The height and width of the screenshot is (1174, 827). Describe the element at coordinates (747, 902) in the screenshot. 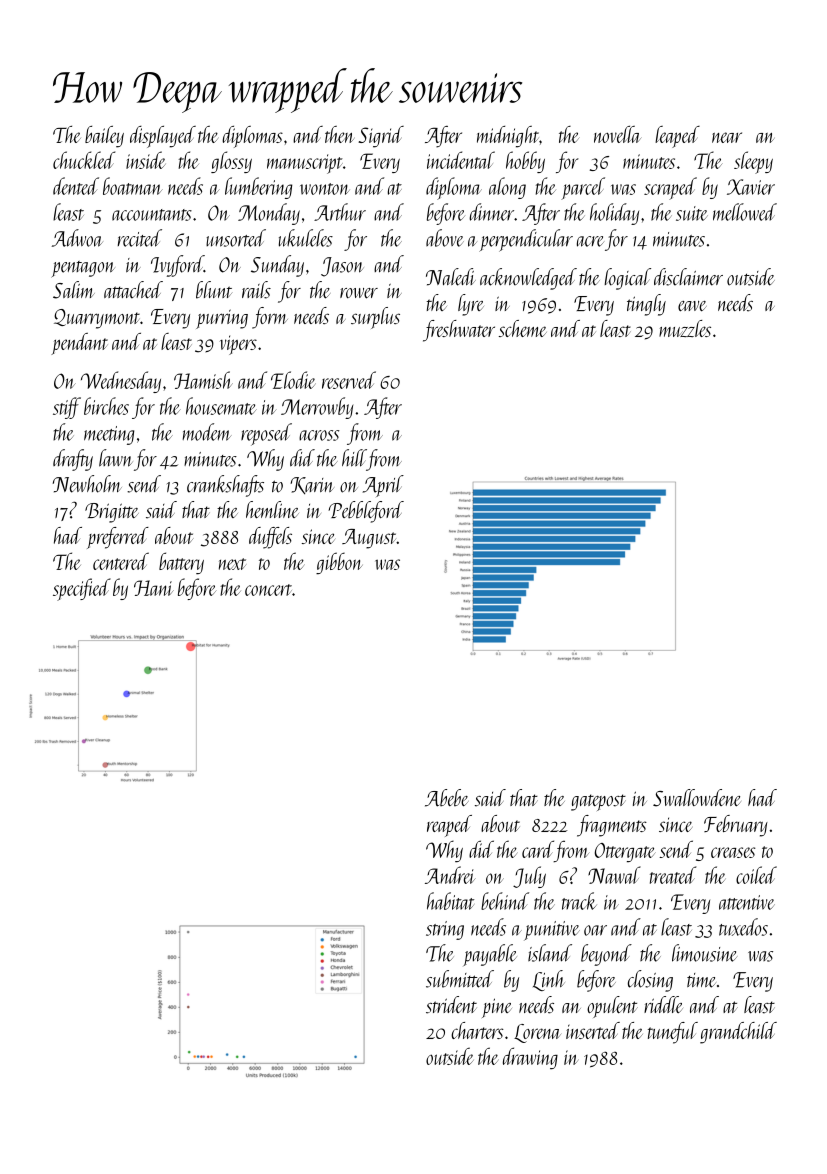

I see `attentive` at that location.
